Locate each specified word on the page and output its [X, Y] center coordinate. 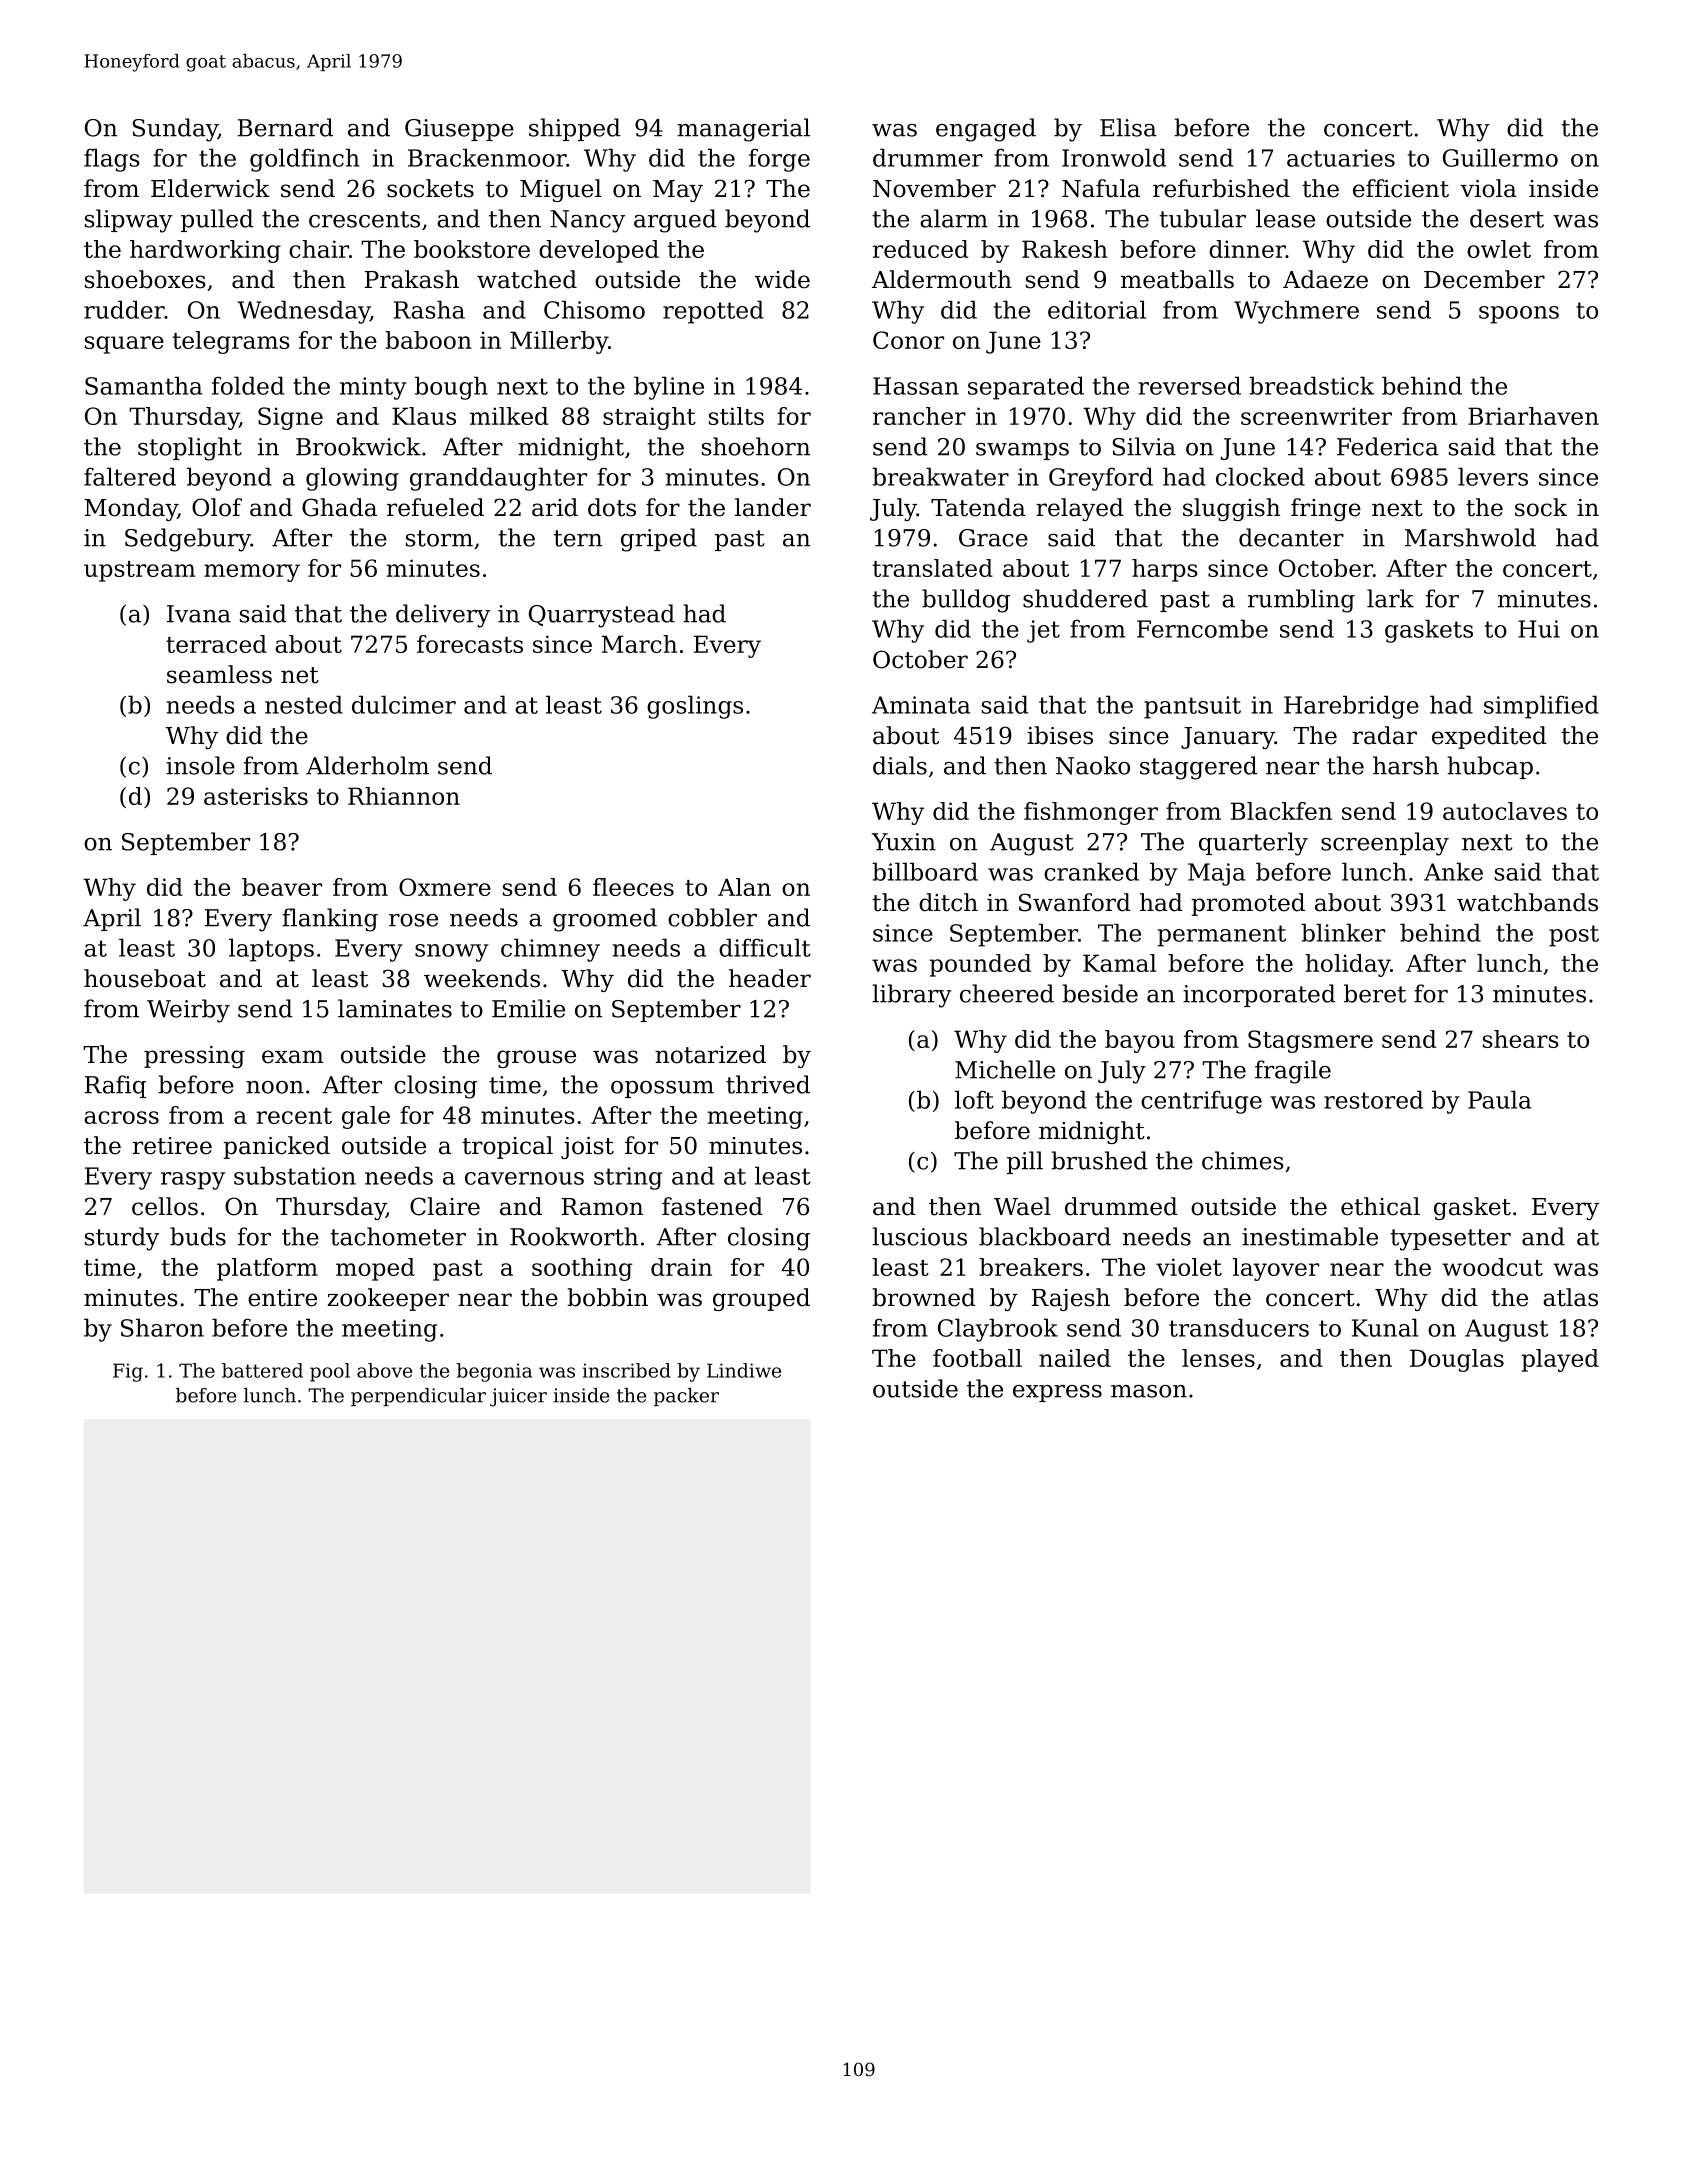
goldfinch [305, 160]
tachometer [398, 1236]
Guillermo [1500, 157]
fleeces [633, 887]
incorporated [1259, 995]
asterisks [256, 796]
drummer [928, 157]
